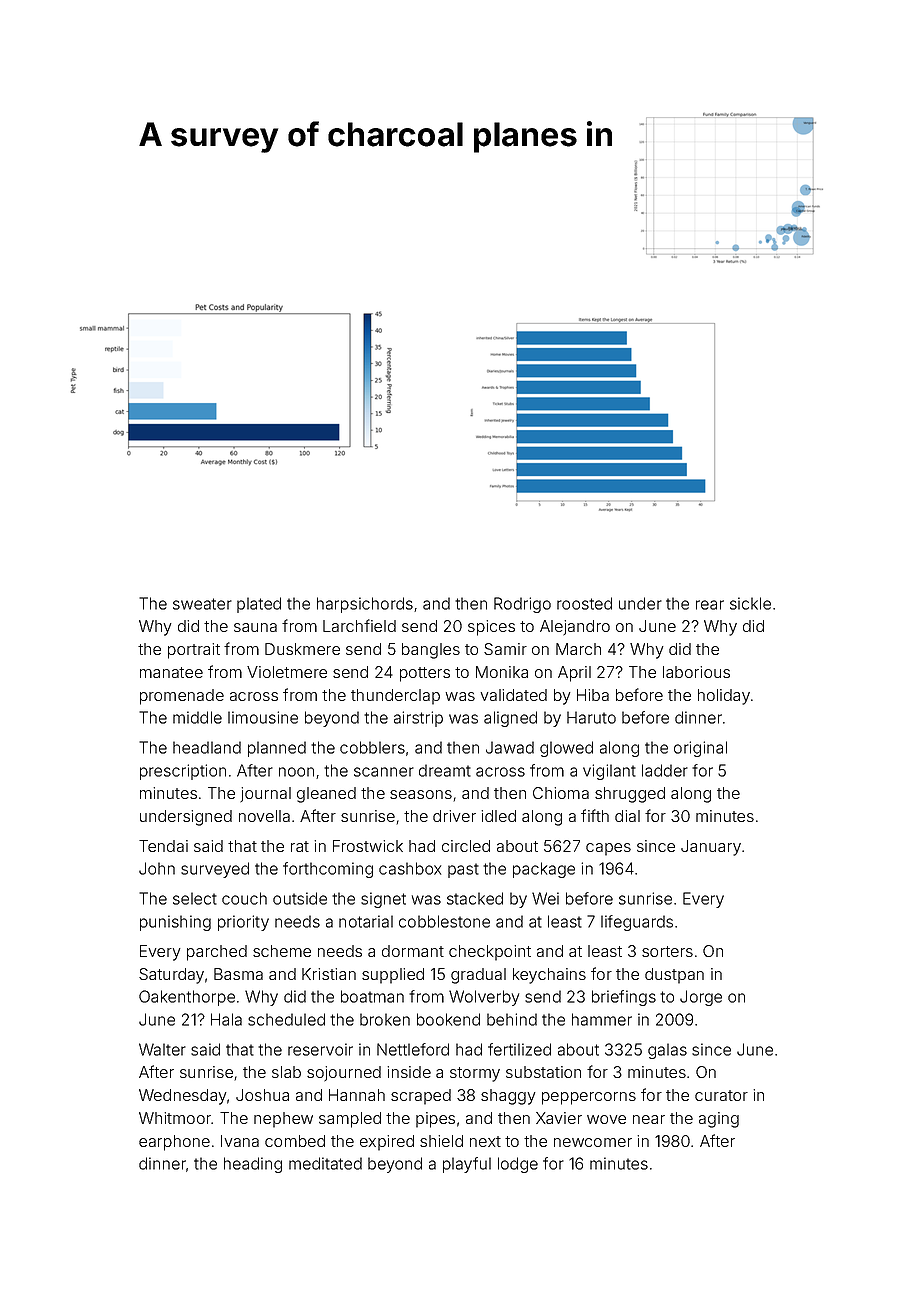 This screenshot has height=1314, width=924. Describe the element at coordinates (202, 604) in the screenshot. I see `sweater` at that location.
